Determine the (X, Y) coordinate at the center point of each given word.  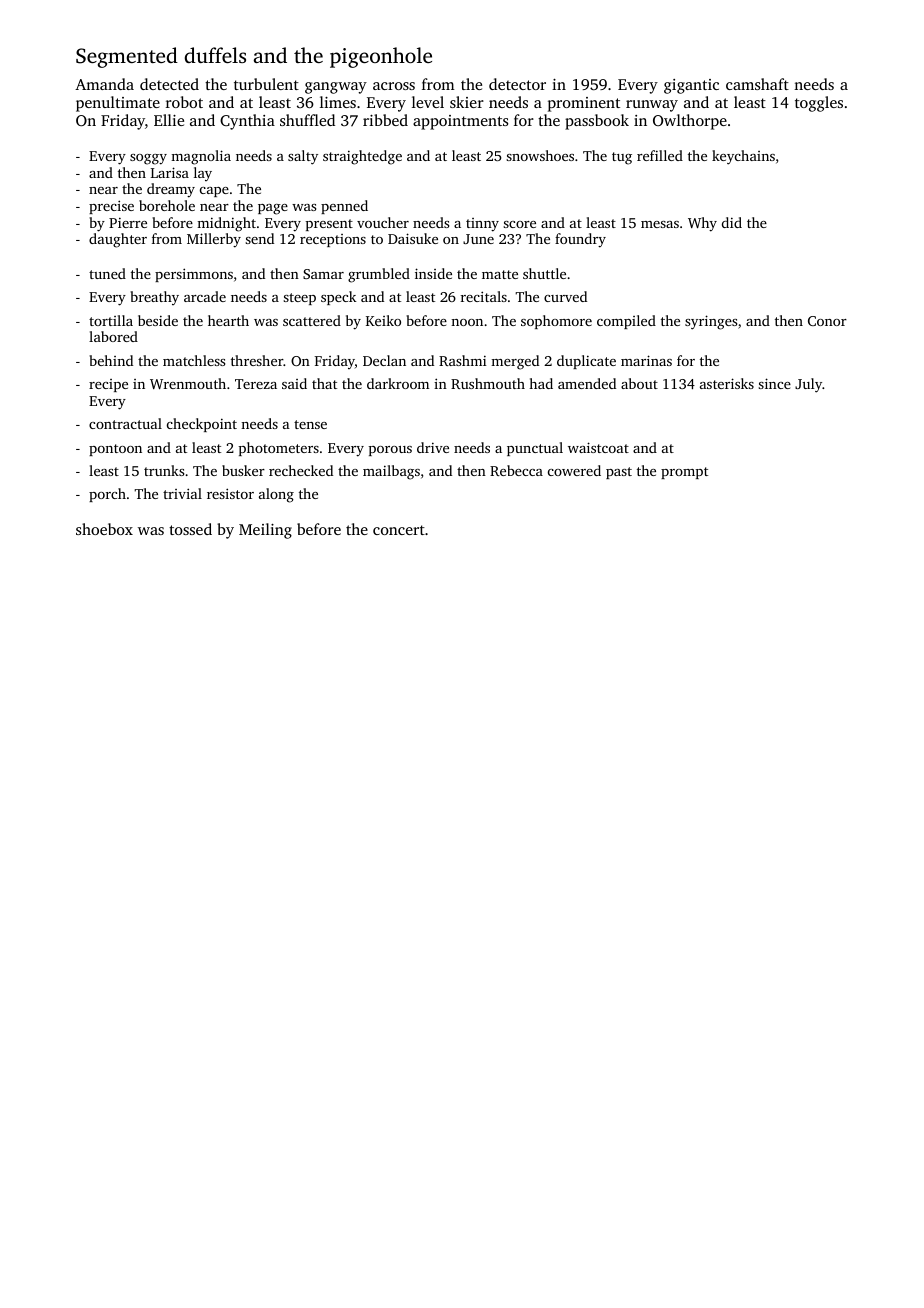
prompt (684, 473)
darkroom (398, 383)
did (732, 222)
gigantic (691, 86)
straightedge (362, 157)
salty (303, 157)
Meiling (265, 531)
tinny (482, 225)
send (259, 238)
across (394, 86)
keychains (743, 157)
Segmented (127, 57)
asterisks (727, 383)
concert (399, 530)
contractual (125, 423)
